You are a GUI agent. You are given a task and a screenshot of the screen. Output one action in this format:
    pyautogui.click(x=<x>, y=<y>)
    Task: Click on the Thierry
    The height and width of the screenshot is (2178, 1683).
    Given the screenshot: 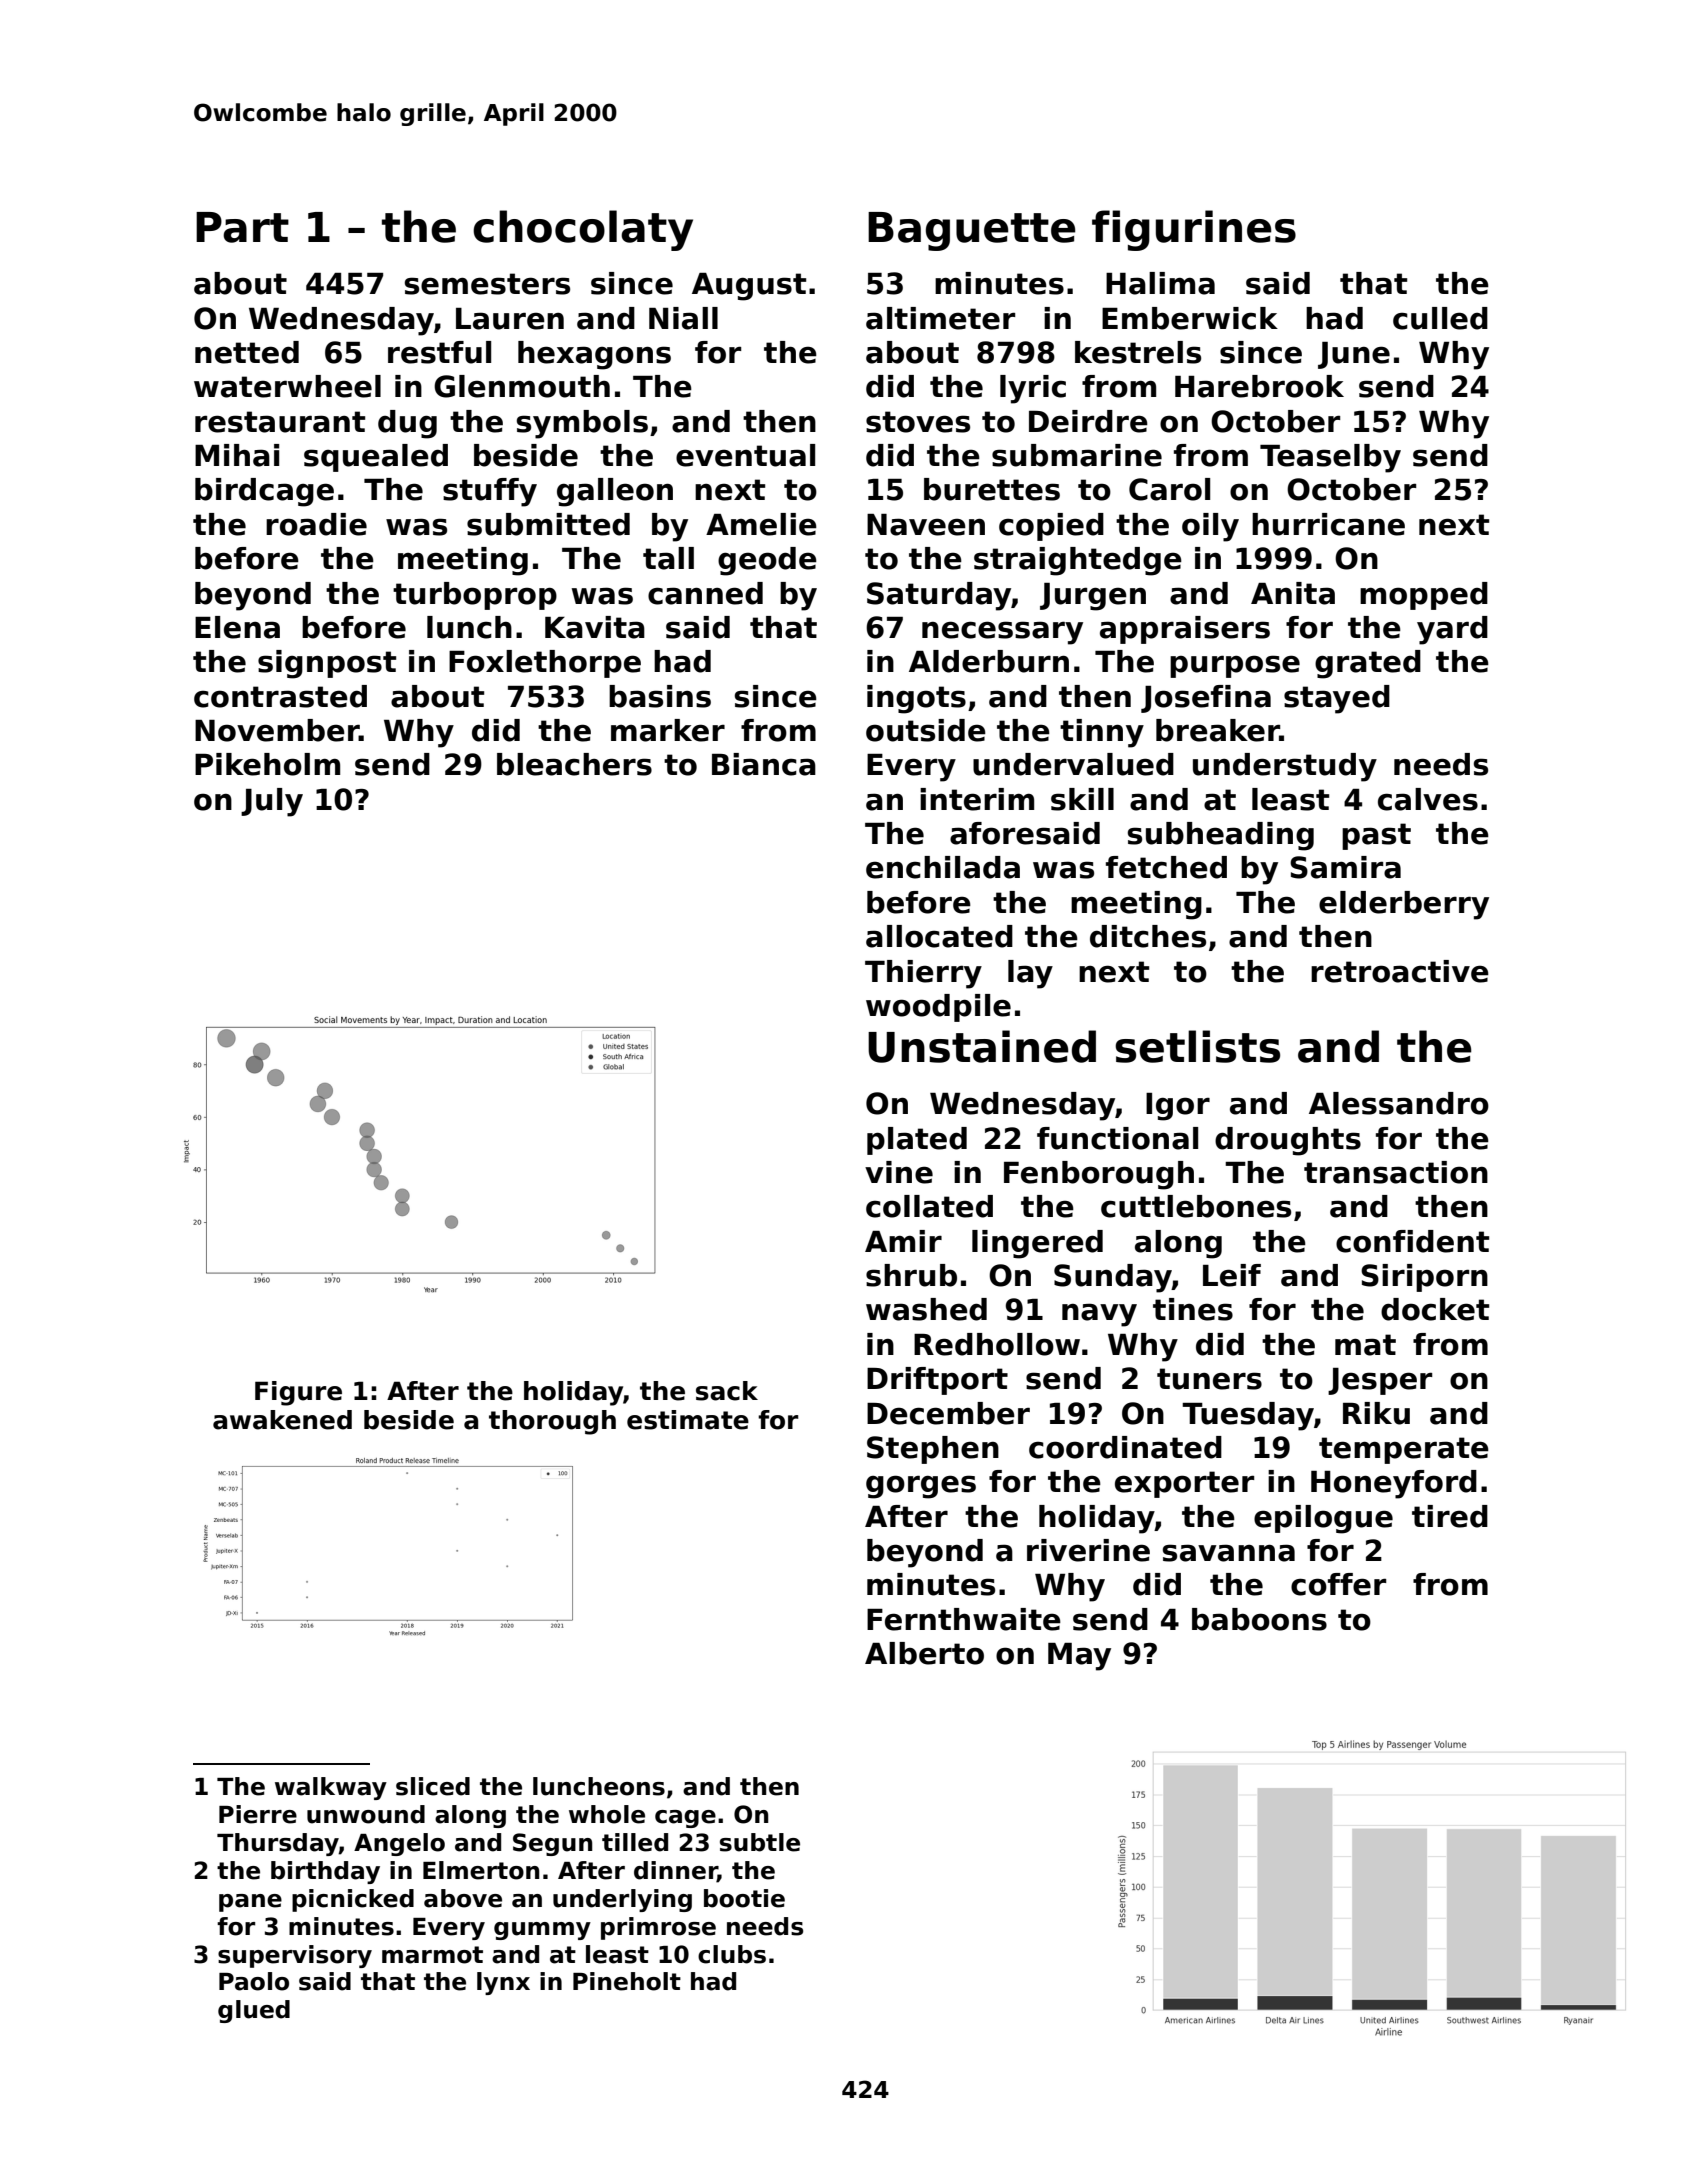 What is the action you would take?
    pyautogui.click(x=923, y=974)
